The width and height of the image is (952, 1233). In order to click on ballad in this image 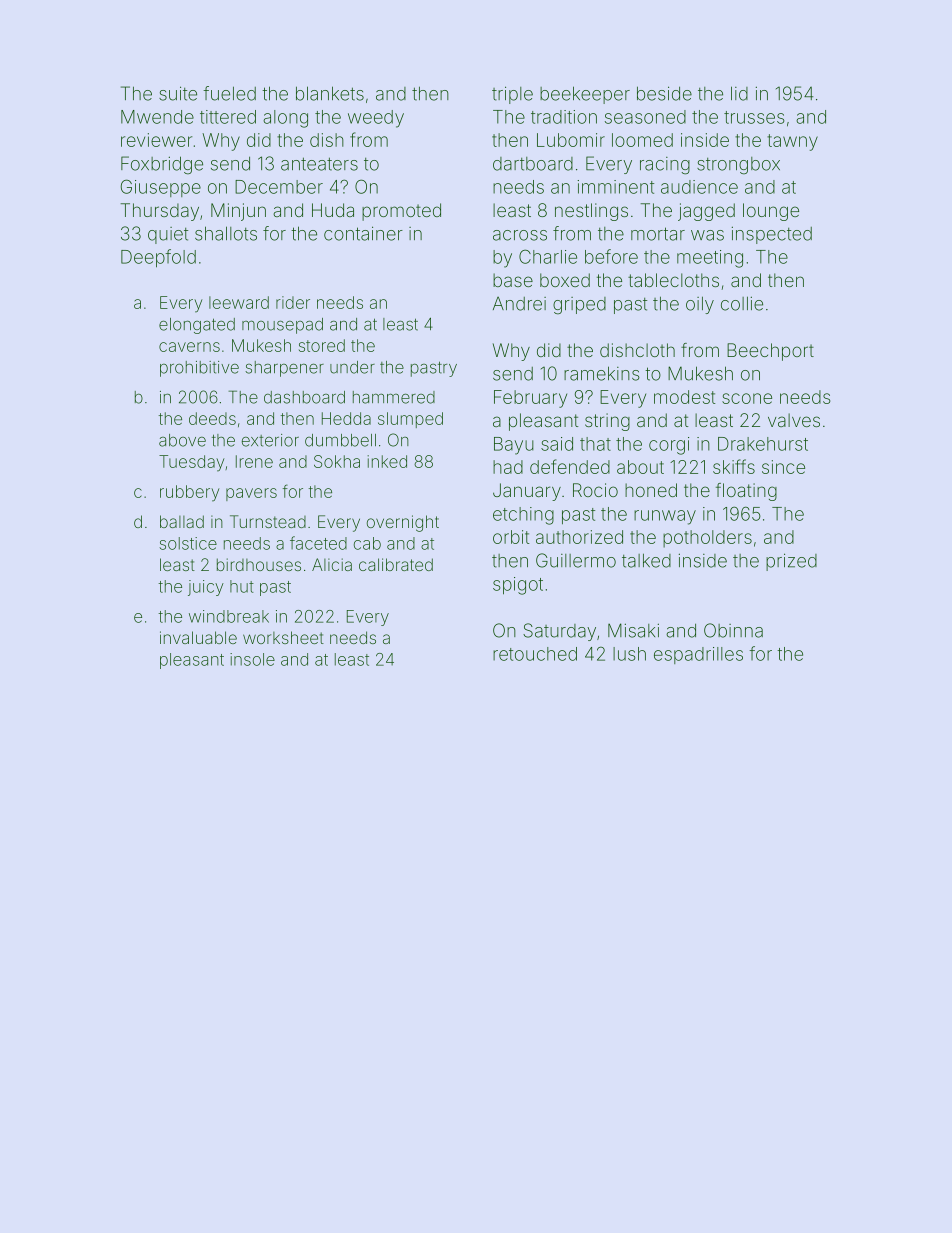, I will do `click(182, 521)`.
